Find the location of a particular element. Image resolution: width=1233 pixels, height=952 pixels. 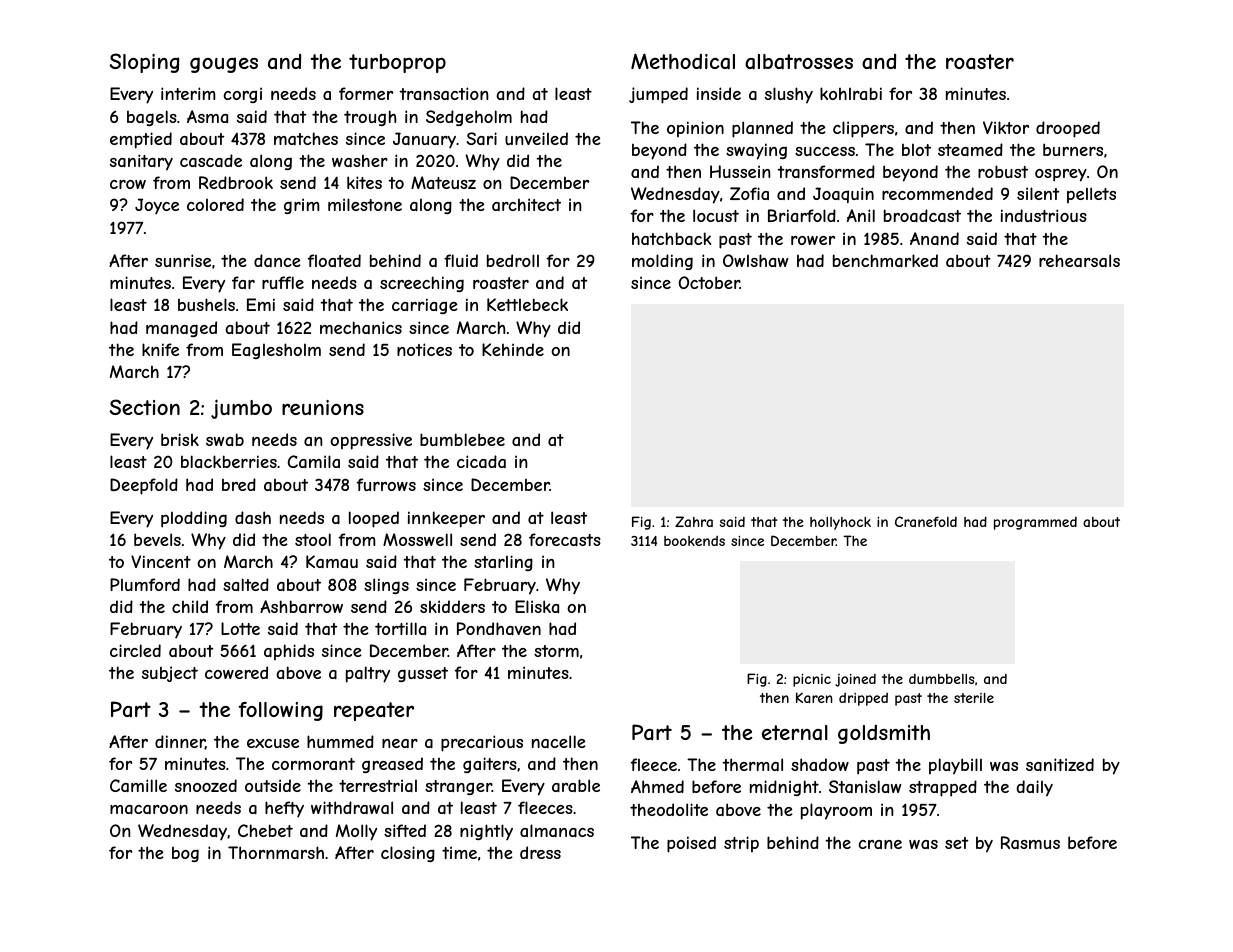

bookends is located at coordinates (694, 541).
